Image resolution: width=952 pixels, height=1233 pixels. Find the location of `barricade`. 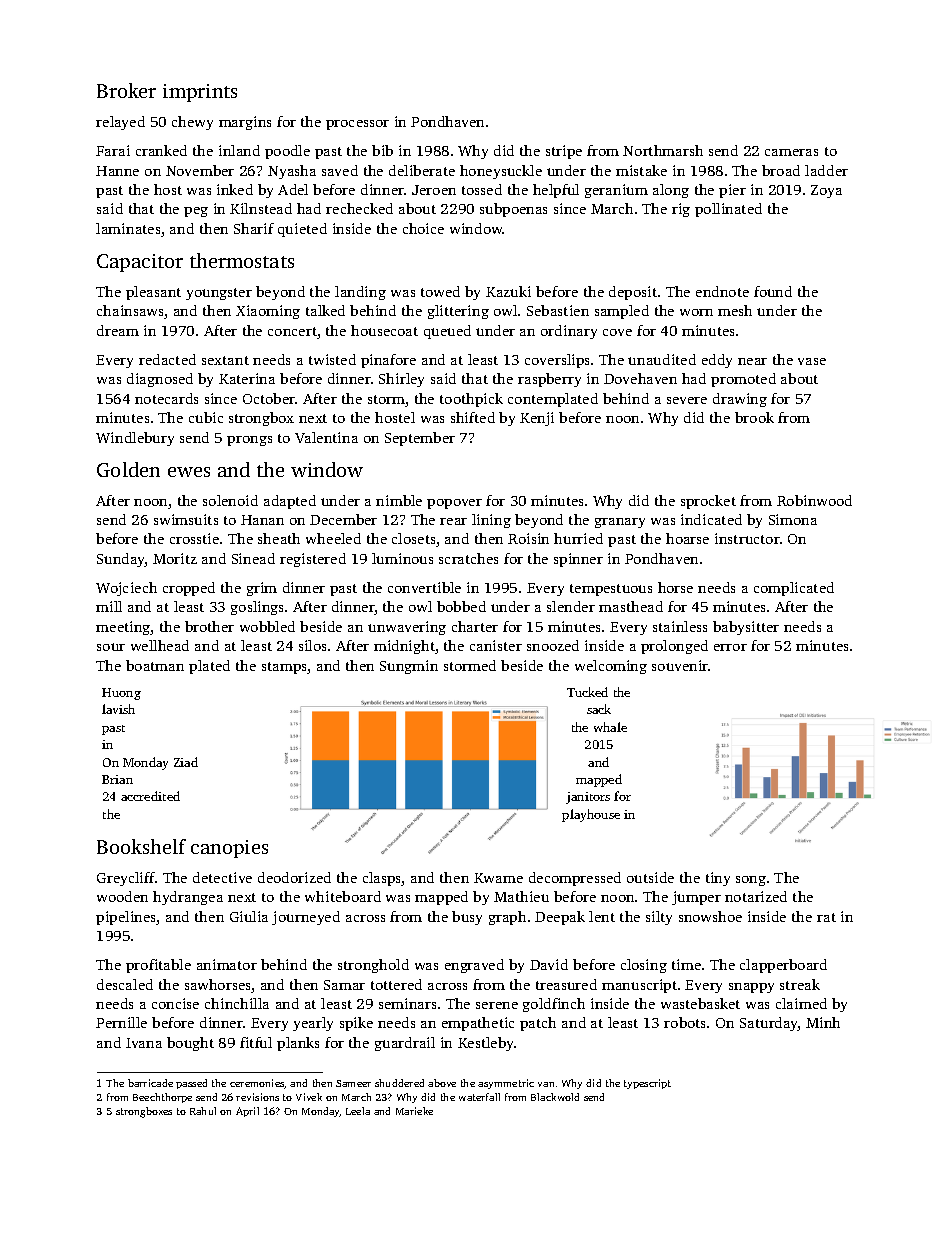

barricade is located at coordinates (150, 1083).
